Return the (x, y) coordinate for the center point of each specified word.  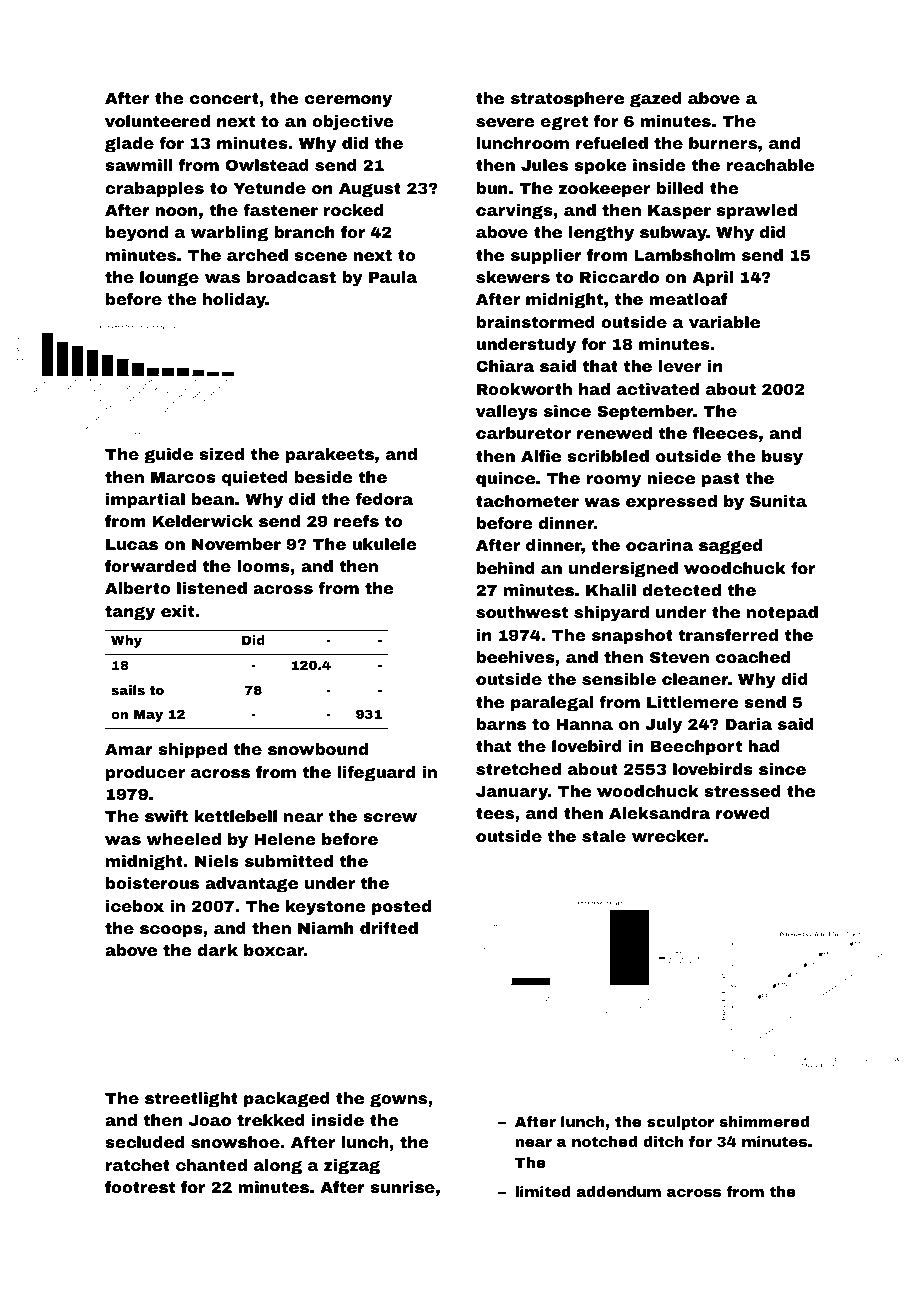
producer (145, 773)
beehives (515, 657)
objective (353, 123)
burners (723, 143)
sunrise (402, 1187)
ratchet (138, 1165)
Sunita (778, 501)
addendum (619, 1191)
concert (224, 98)
